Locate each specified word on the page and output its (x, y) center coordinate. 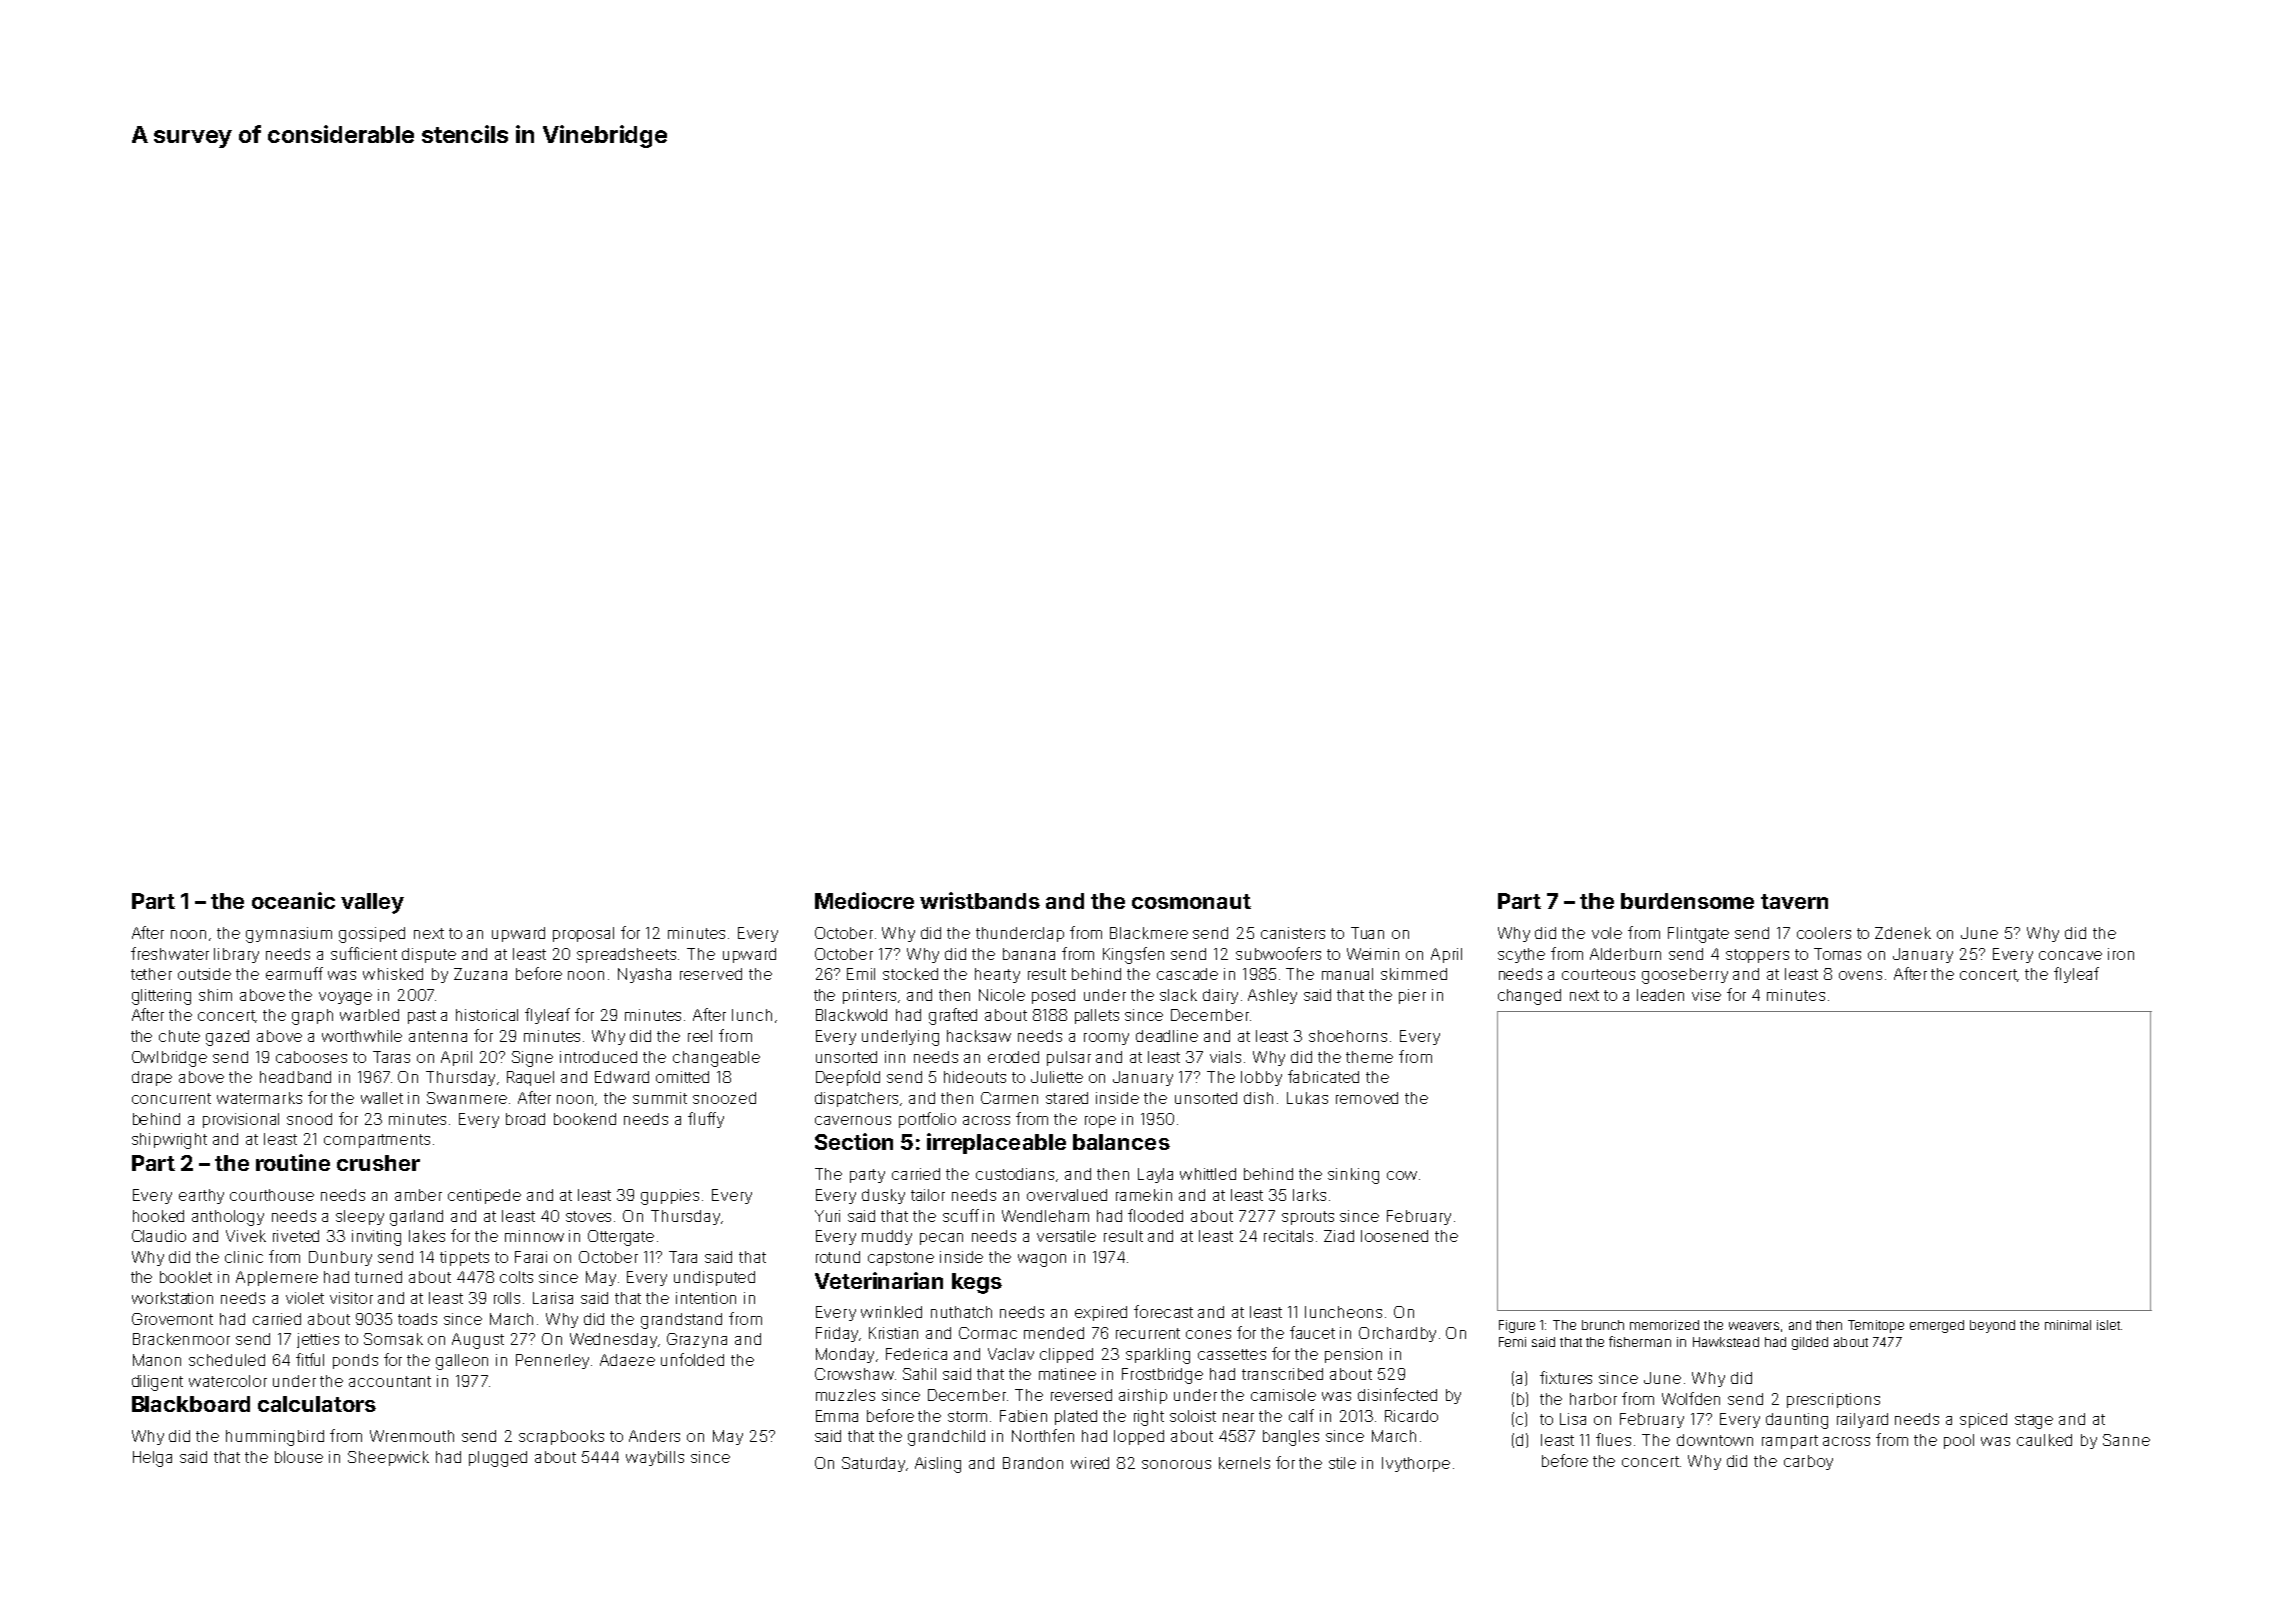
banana (1029, 954)
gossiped (372, 935)
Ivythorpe (1416, 1464)
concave (2070, 955)
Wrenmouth (412, 1436)
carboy (1808, 1462)
